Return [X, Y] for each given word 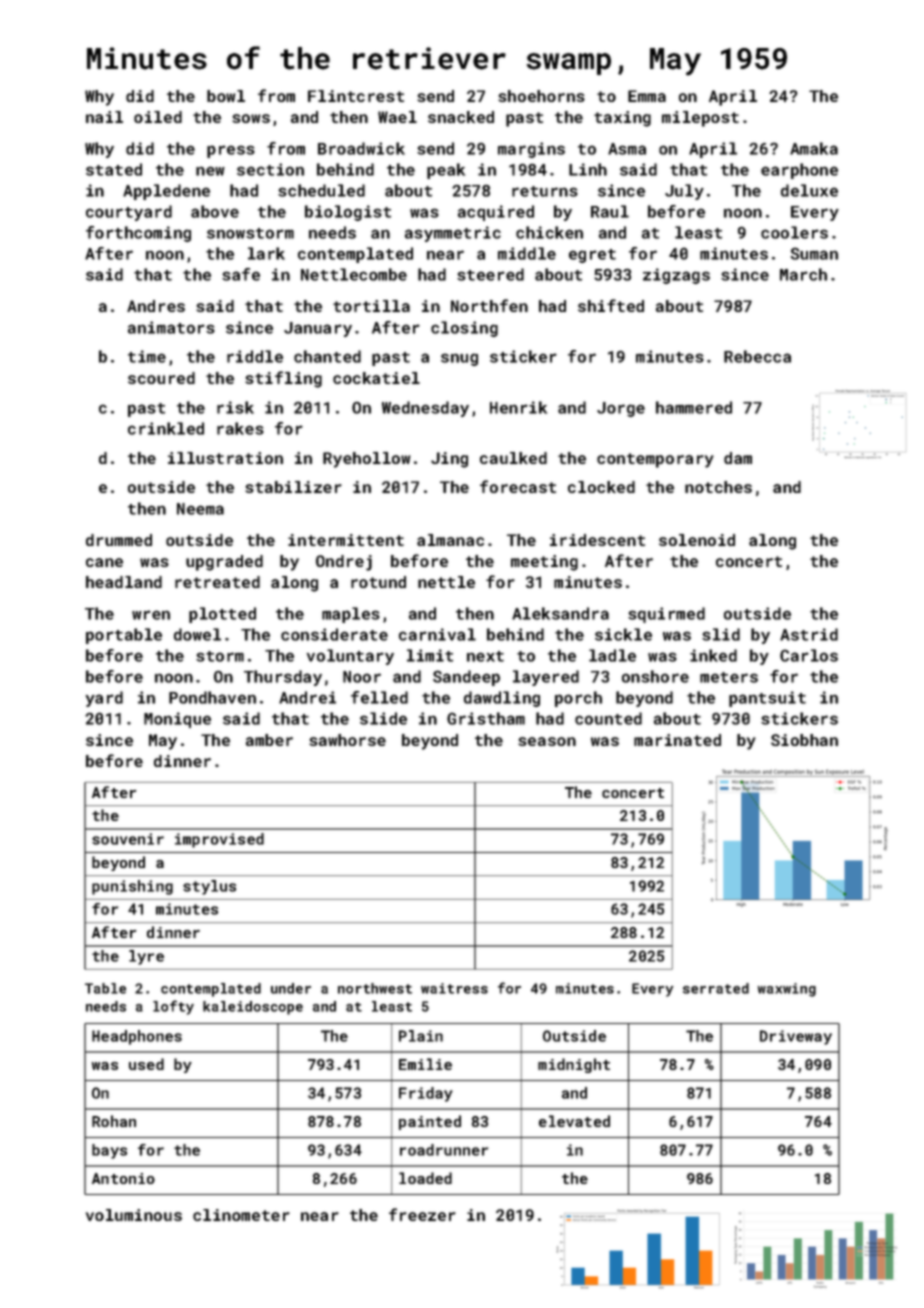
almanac [450, 540]
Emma [647, 96]
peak [446, 171]
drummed [119, 540]
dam [738, 458]
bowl [226, 96]
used [146, 1064]
